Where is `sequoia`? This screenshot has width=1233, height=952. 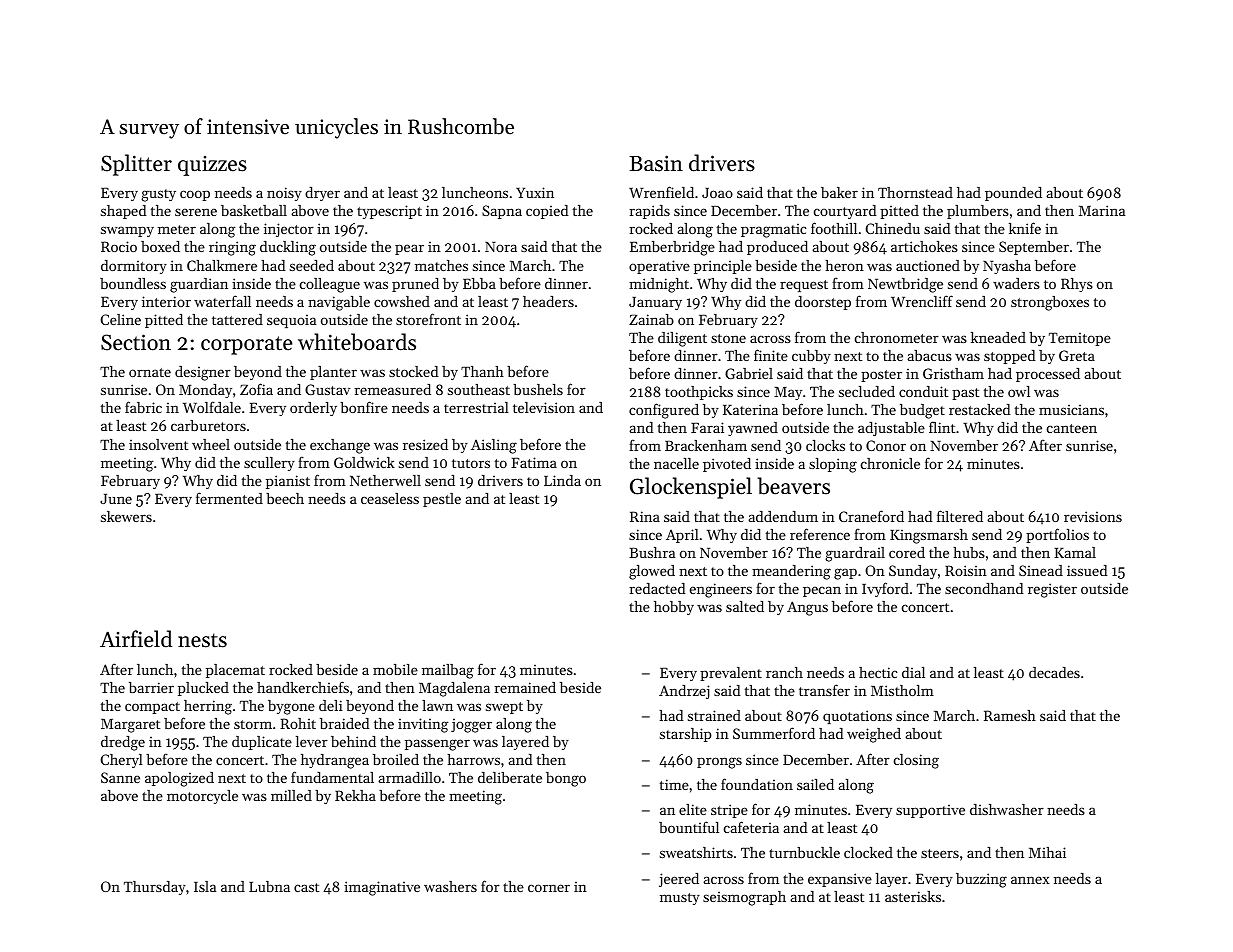
sequoia is located at coordinates (291, 321).
